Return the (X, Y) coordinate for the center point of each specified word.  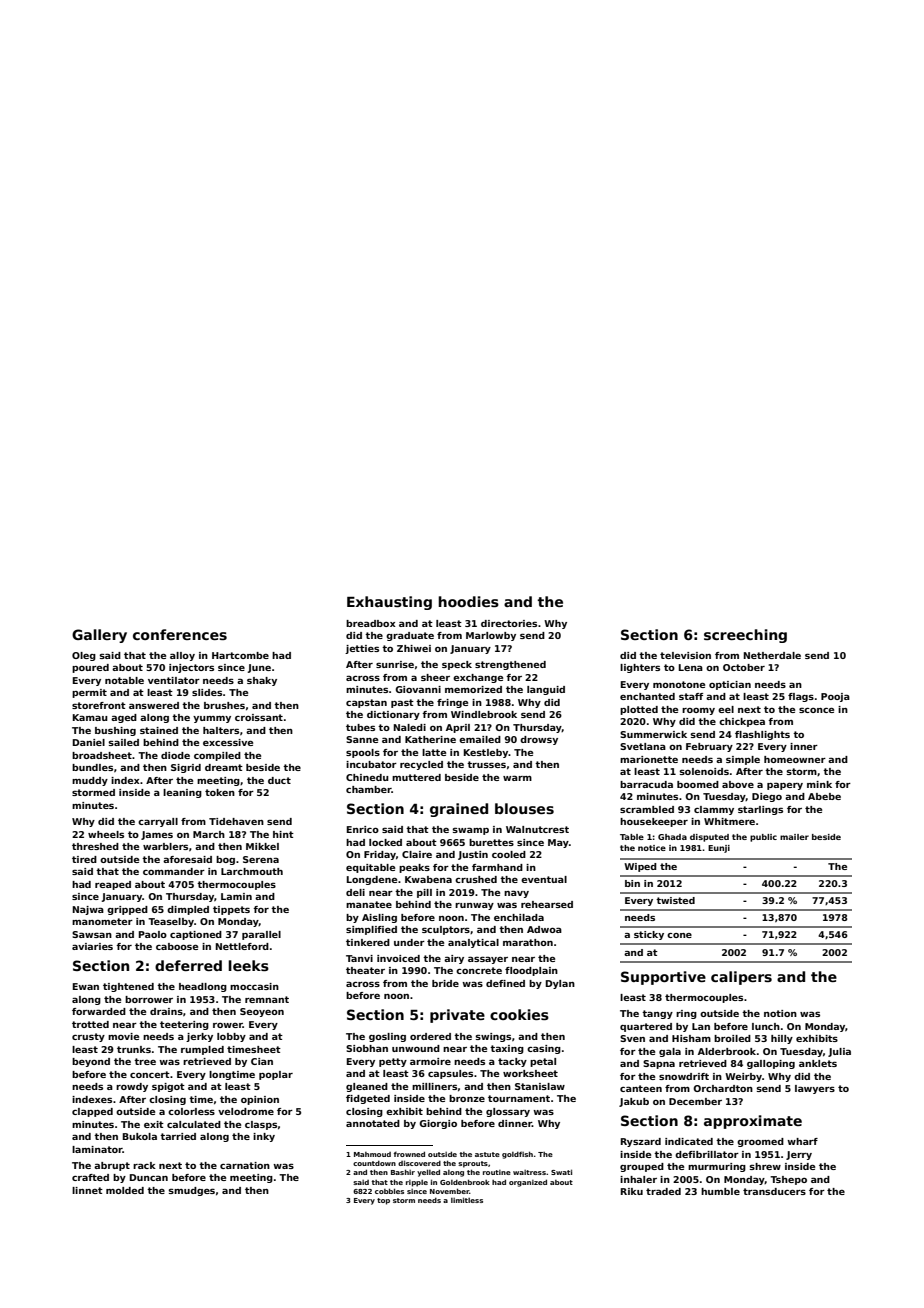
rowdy (132, 1087)
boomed (698, 784)
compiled (217, 756)
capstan (366, 703)
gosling (387, 1037)
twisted (675, 900)
